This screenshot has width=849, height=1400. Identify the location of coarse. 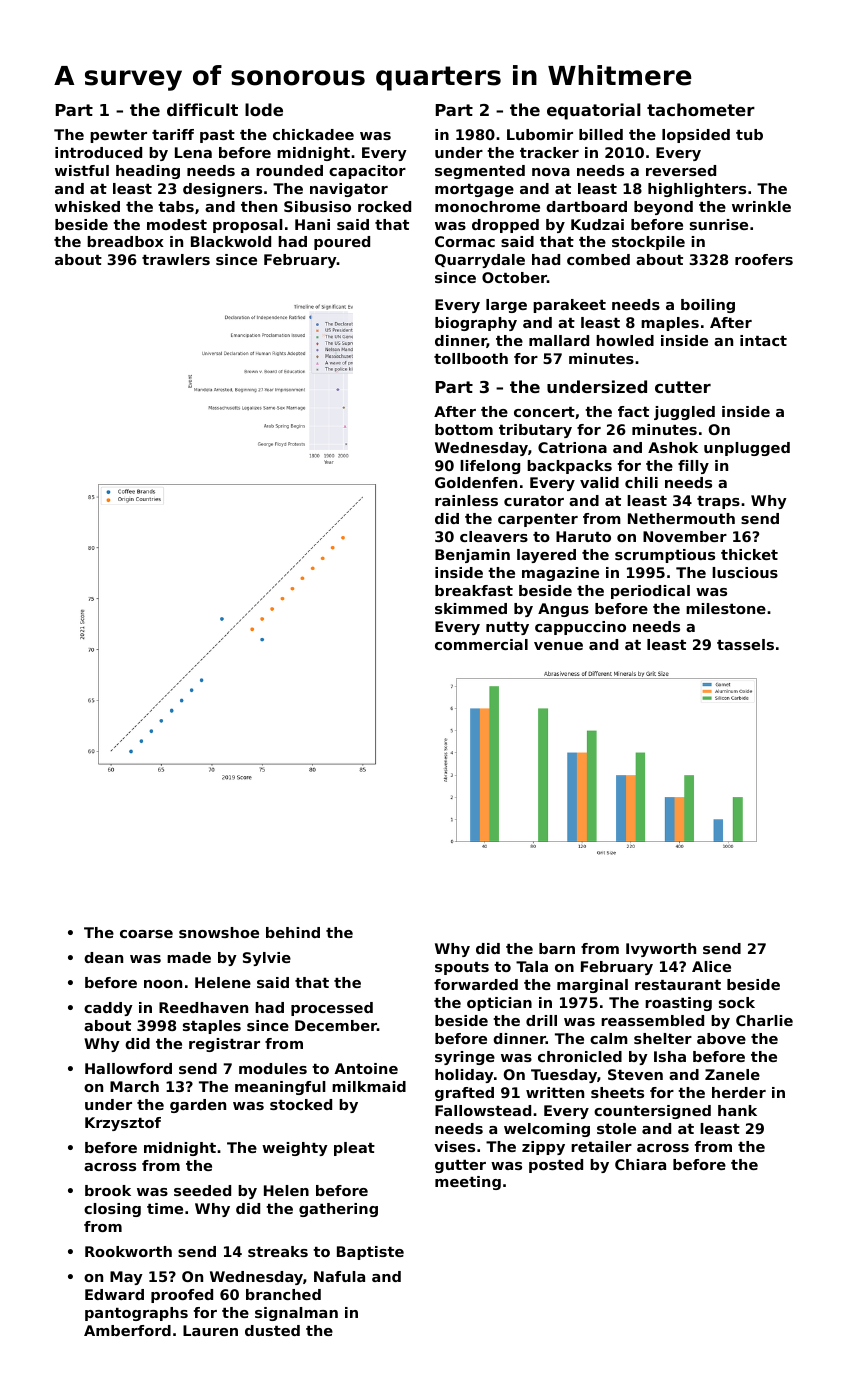
(146, 934).
